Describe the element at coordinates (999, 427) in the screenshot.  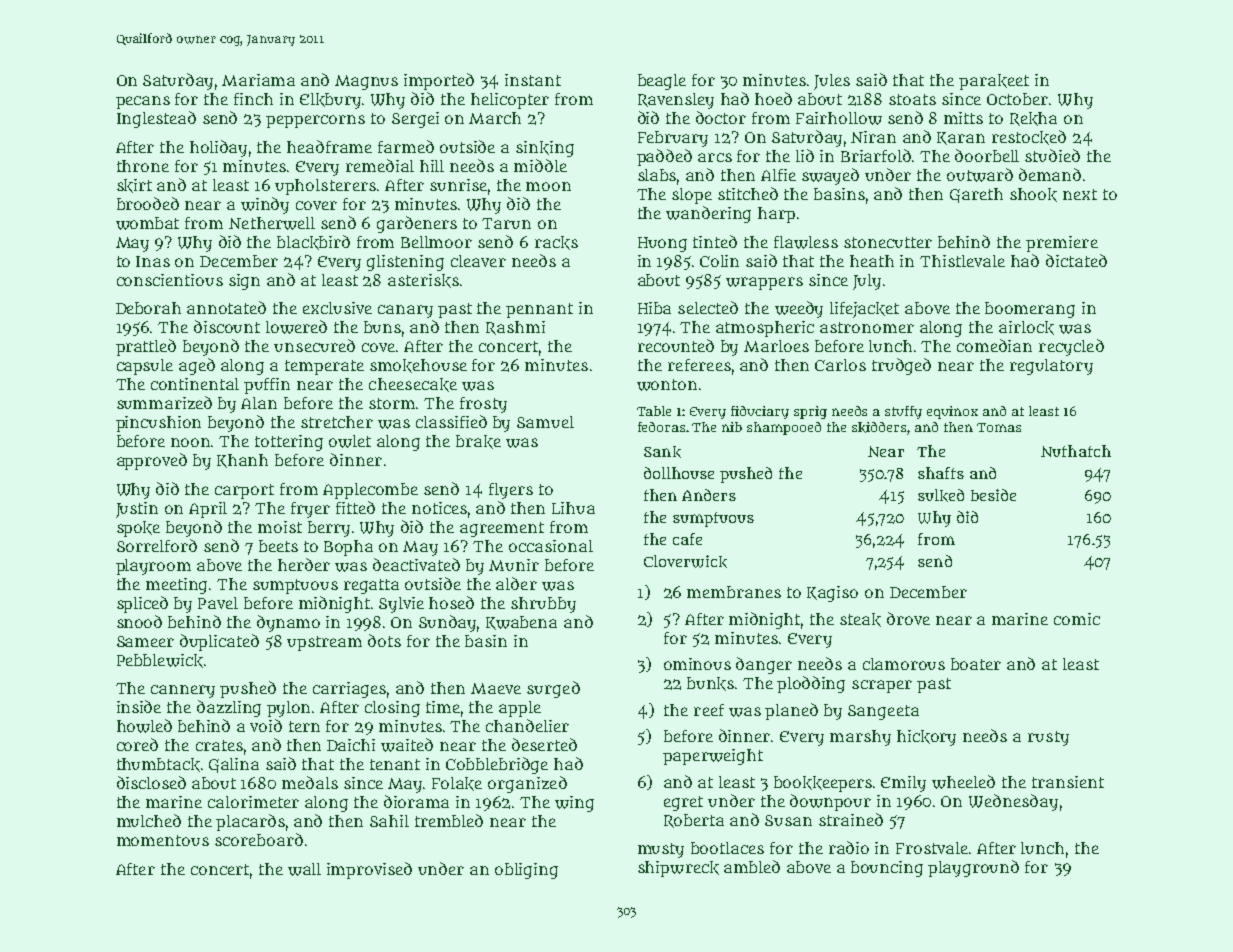
I see `Tomas` at that location.
